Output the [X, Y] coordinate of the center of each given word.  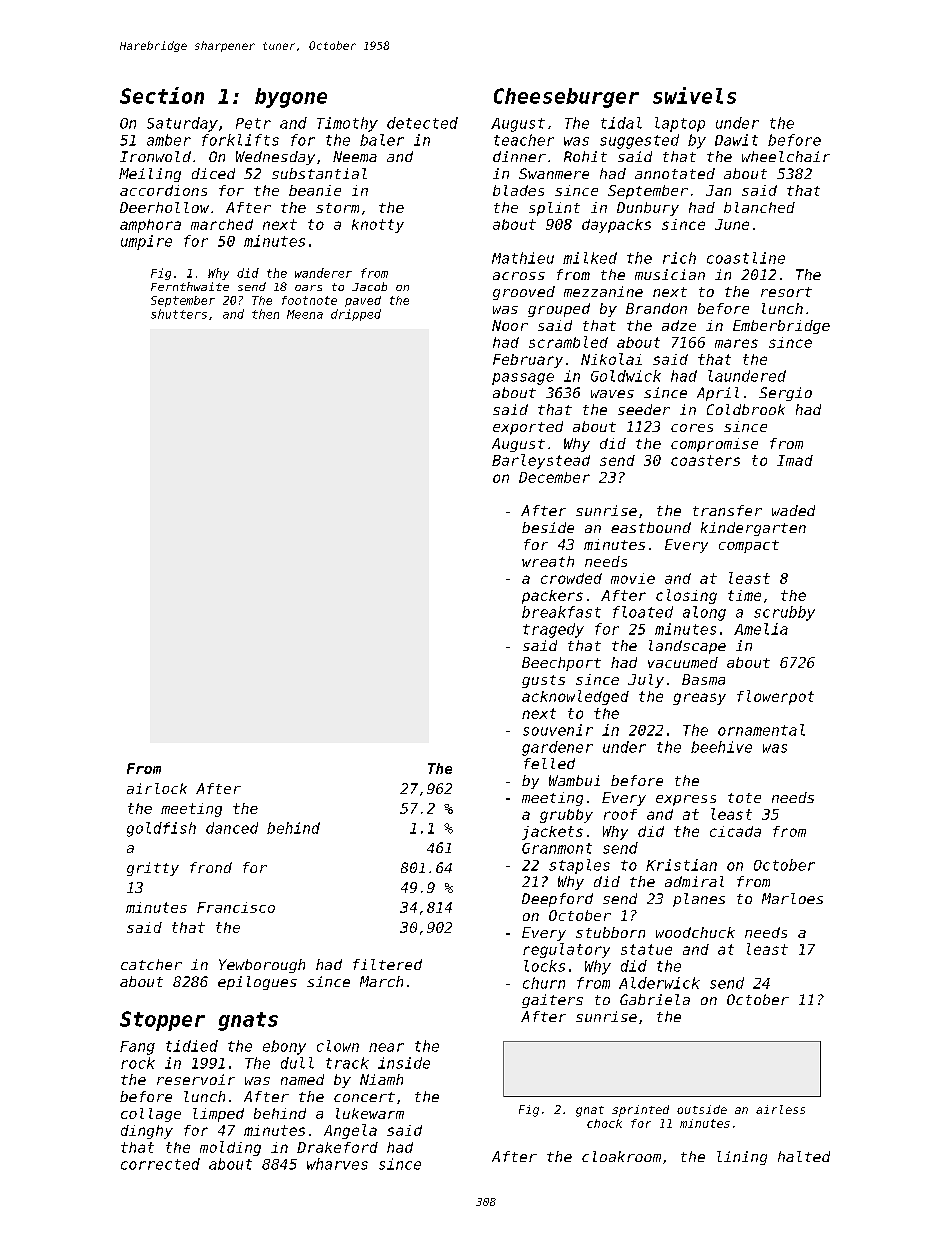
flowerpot [775, 697]
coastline [746, 258]
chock [604, 1123]
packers [552, 597]
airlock [157, 788]
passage [523, 379]
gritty [153, 869]
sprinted [640, 1111]
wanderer [323, 273]
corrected [160, 1164]
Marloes [792, 898]
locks [544, 966]
